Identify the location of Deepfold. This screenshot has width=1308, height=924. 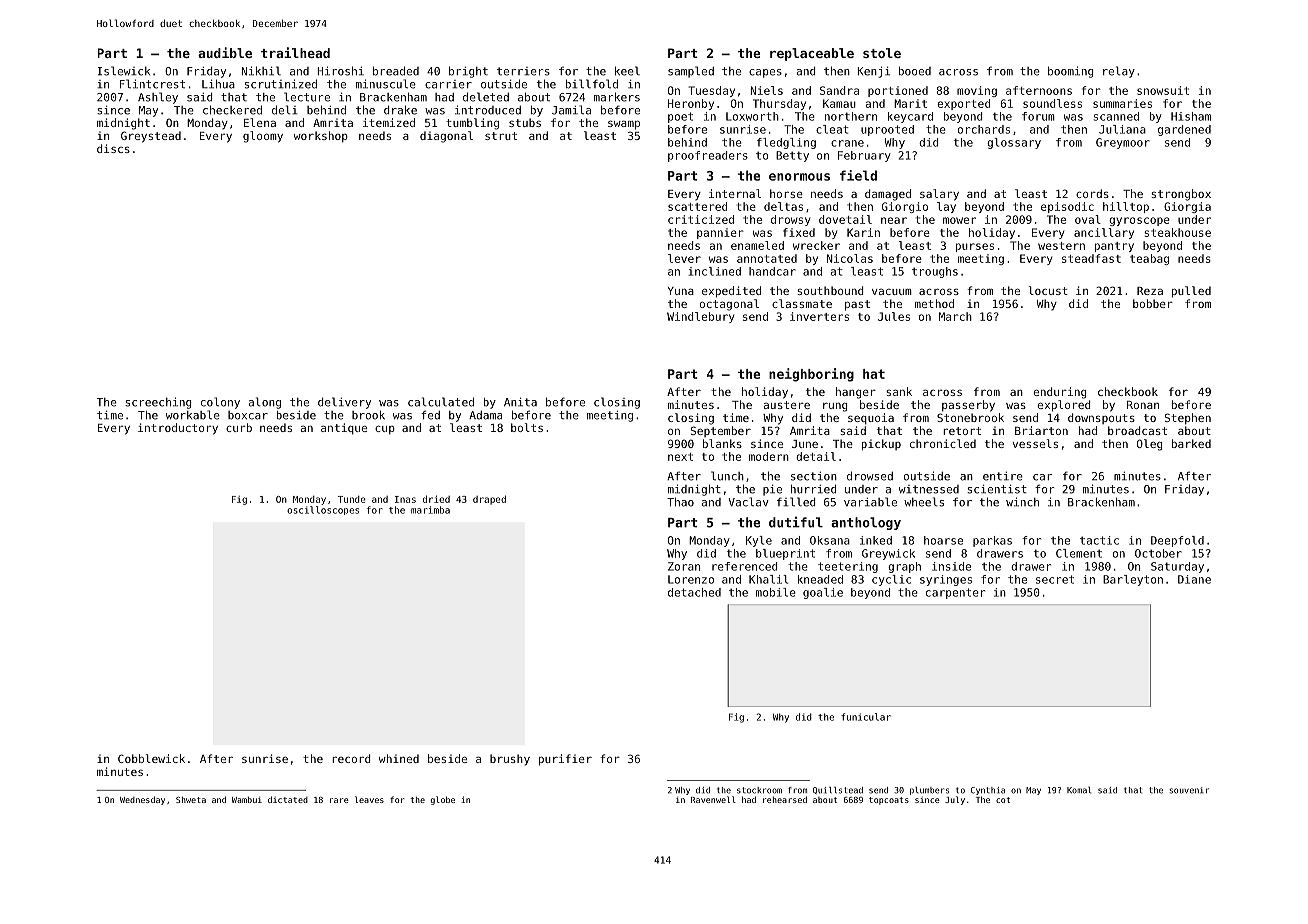
(1177, 541).
